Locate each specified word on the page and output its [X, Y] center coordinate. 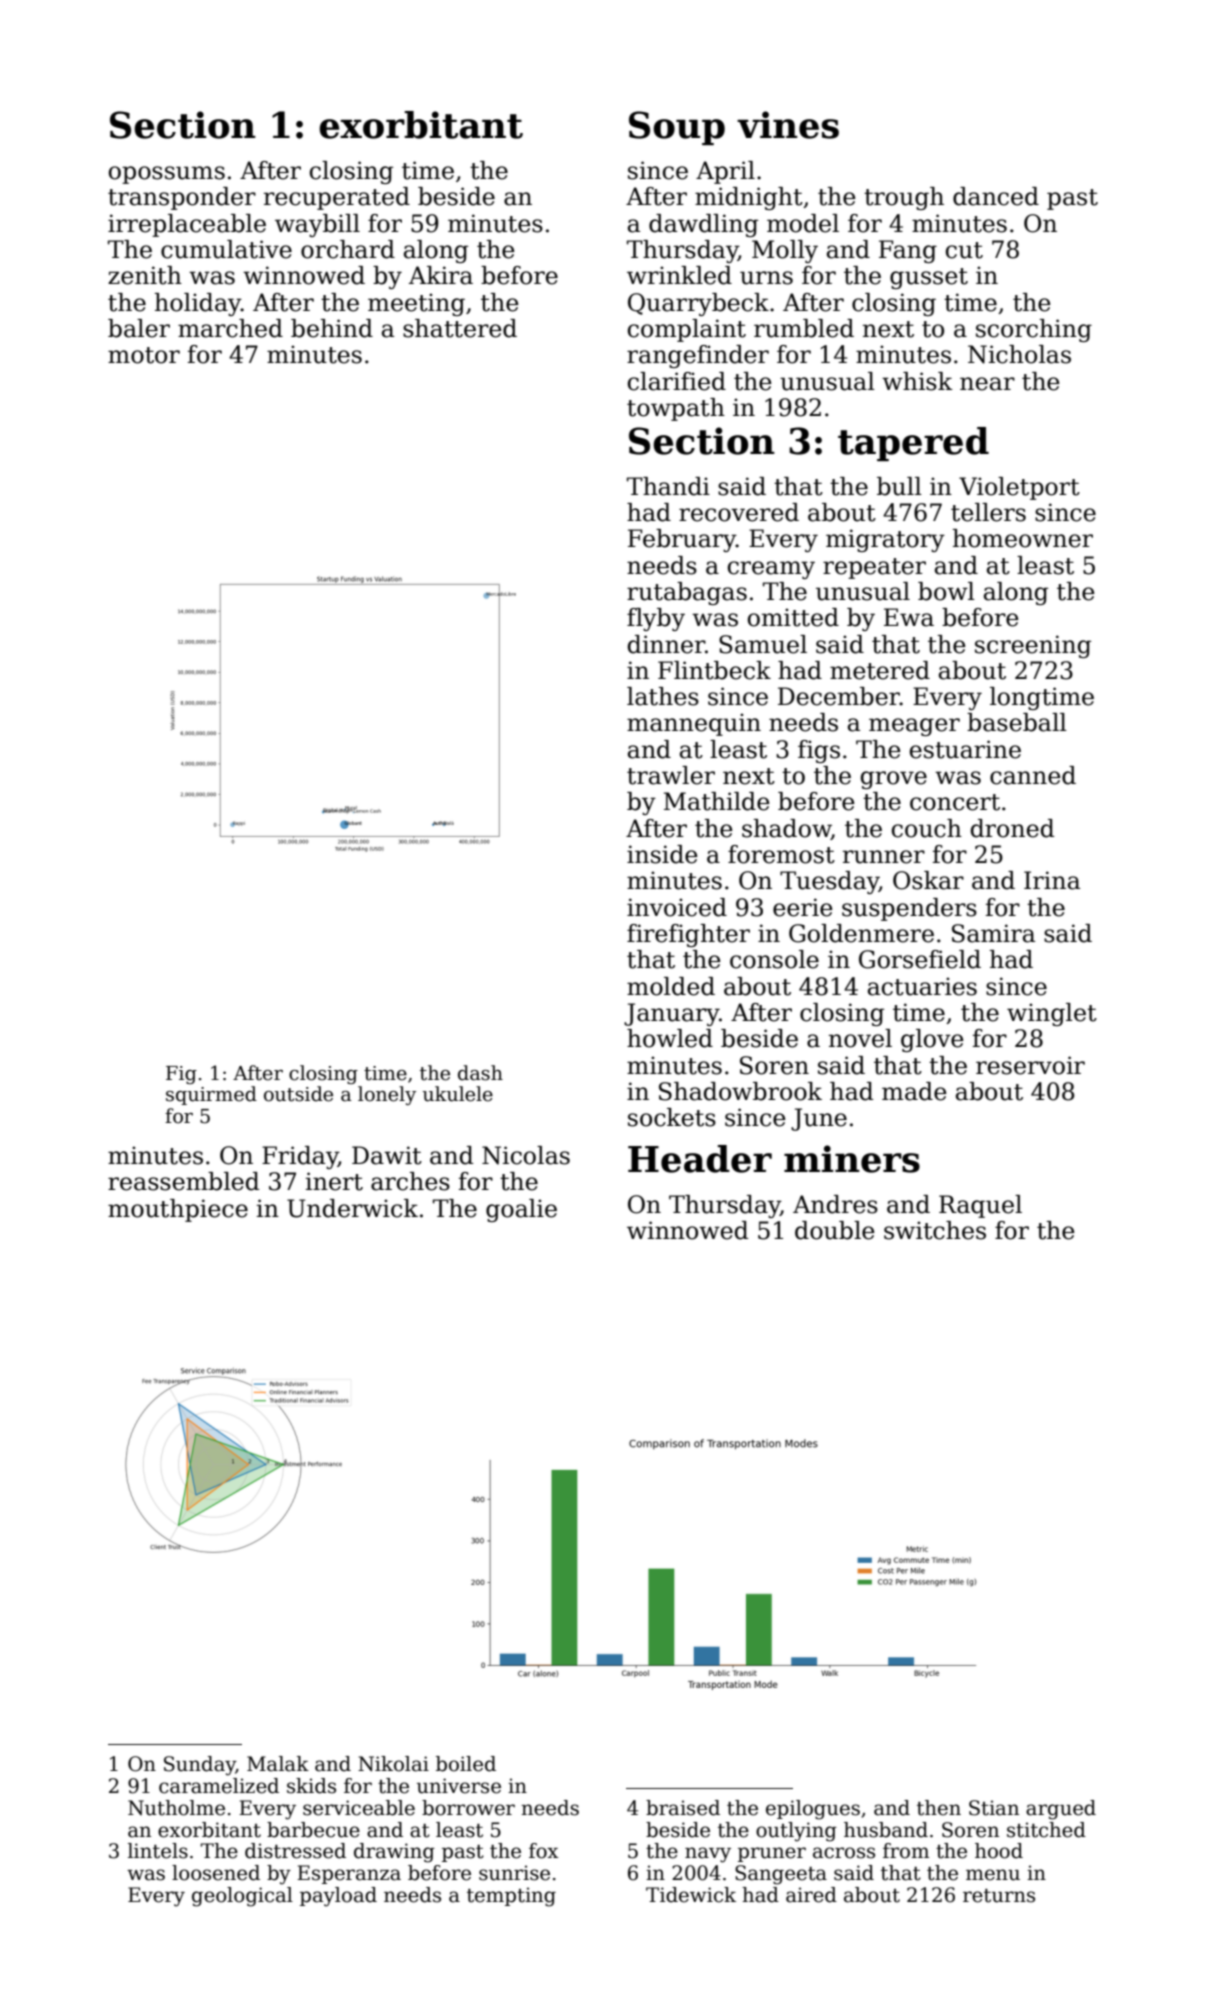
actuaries [922, 986]
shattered [460, 328]
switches [935, 1230]
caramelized [219, 1786]
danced [996, 196]
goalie [521, 1210]
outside [298, 1094]
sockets [672, 1117]
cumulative [226, 249]
